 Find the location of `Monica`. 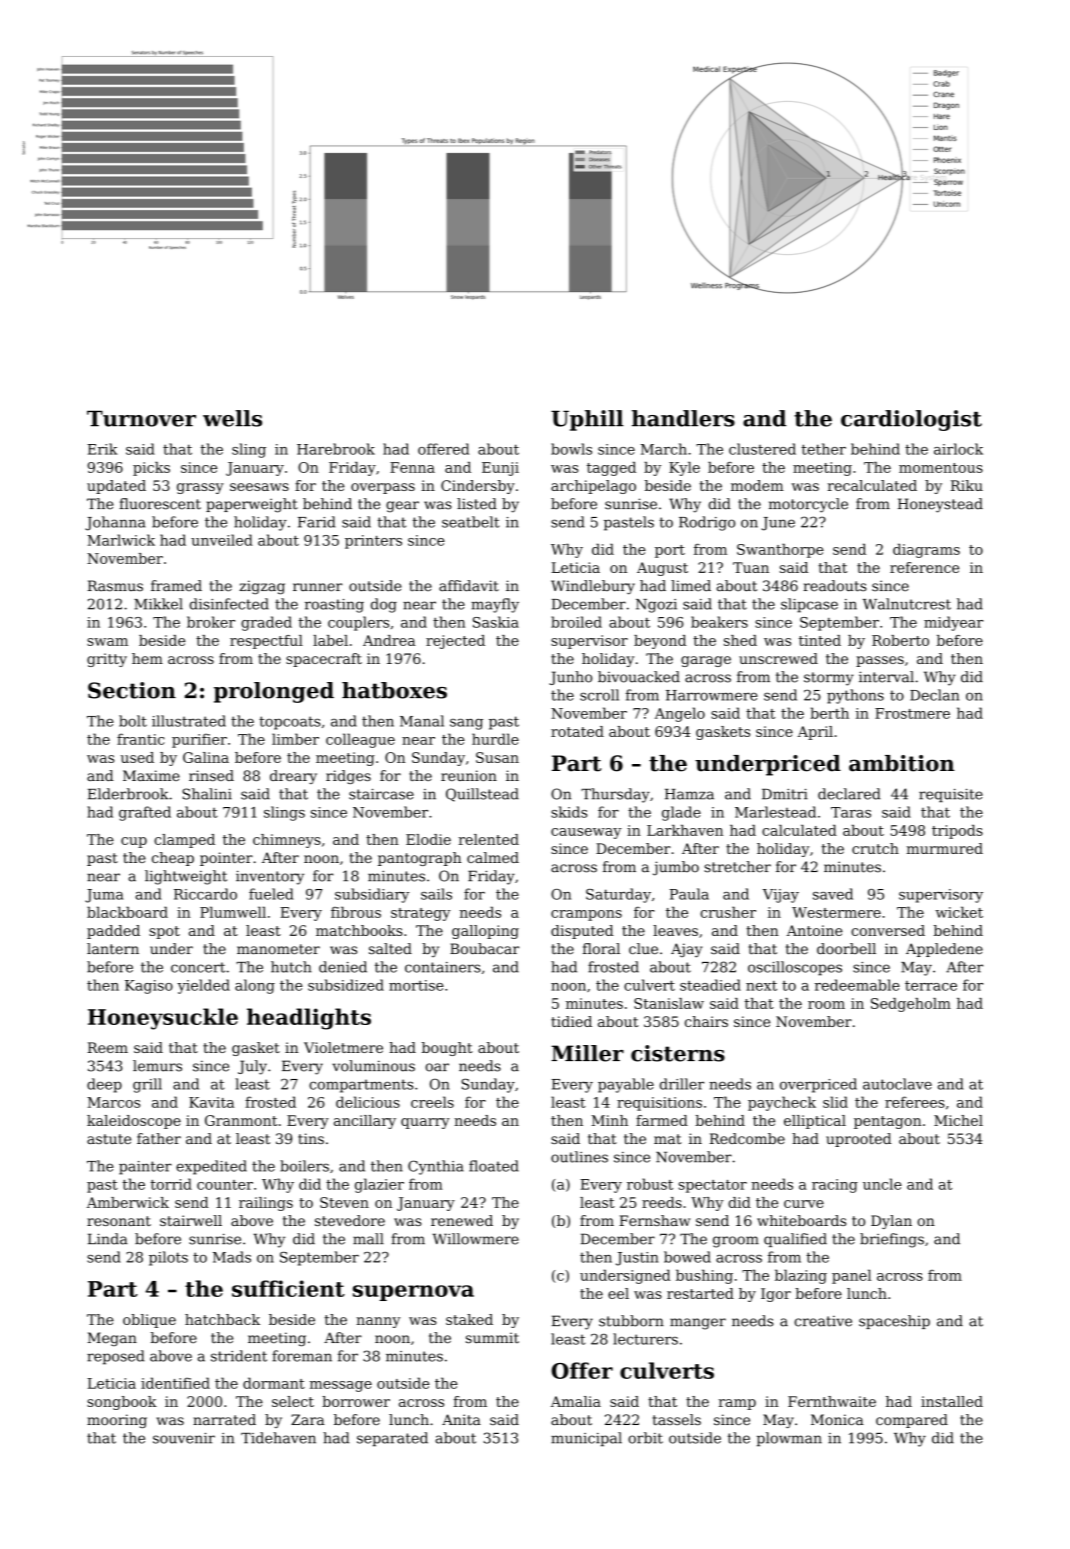

Monica is located at coordinates (837, 1419).
